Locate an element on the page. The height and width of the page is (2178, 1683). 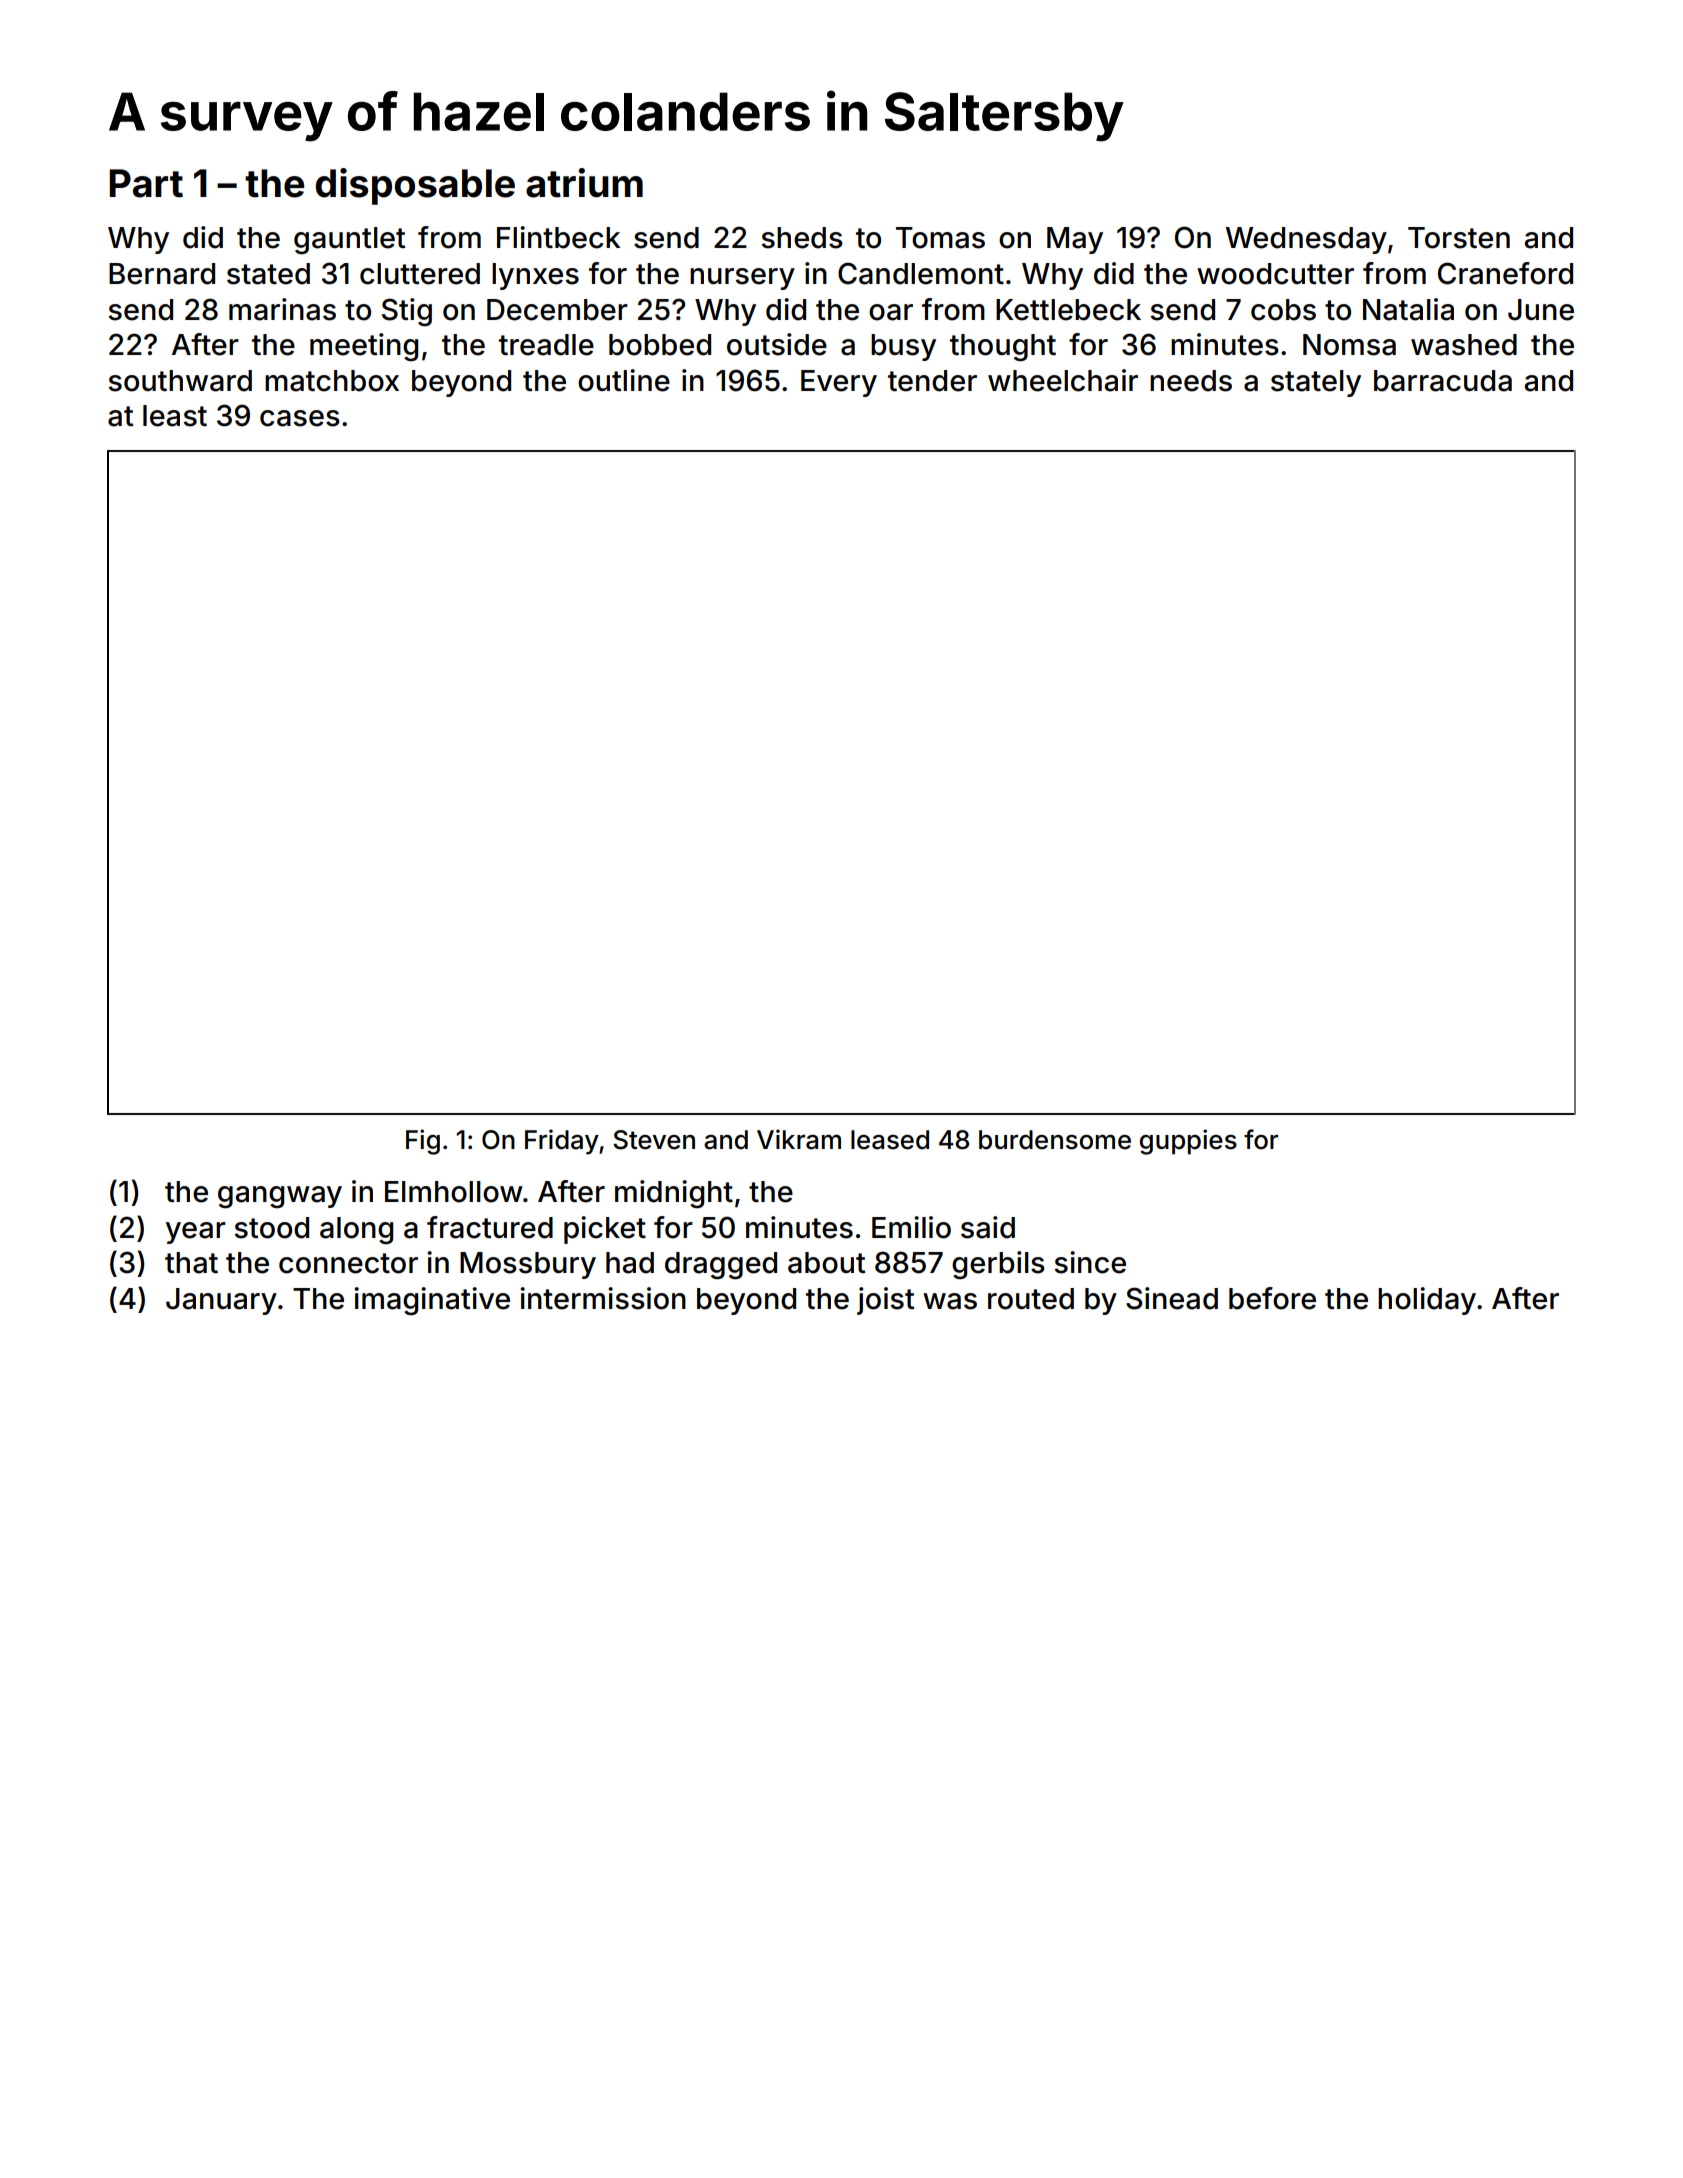
leased is located at coordinates (890, 1140).
